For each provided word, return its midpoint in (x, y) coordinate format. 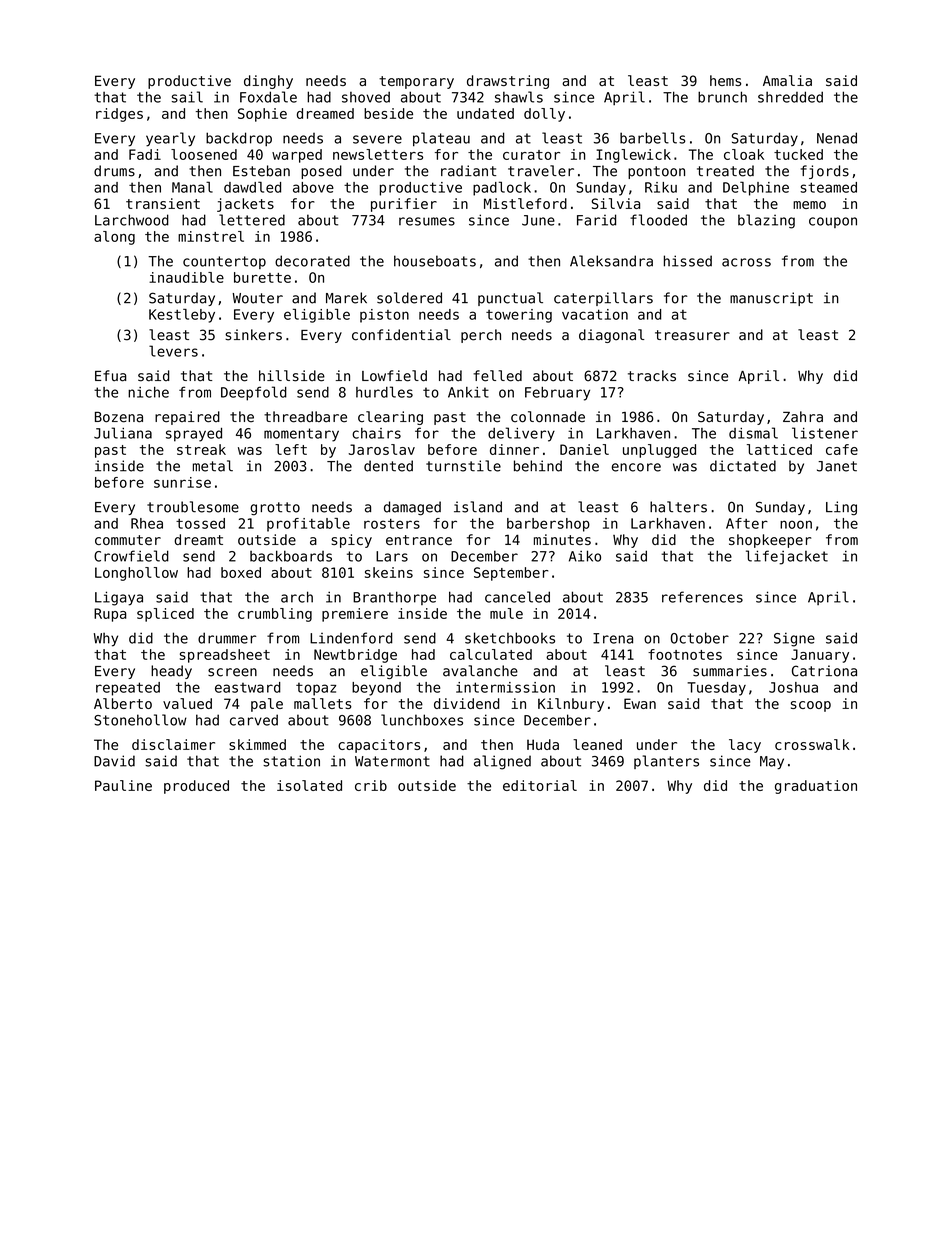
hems (725, 80)
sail (187, 97)
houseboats (435, 261)
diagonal (612, 336)
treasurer (692, 335)
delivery (521, 434)
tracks (652, 376)
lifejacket (787, 557)
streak (201, 449)
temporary (416, 82)
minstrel (211, 236)
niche (148, 392)
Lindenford (351, 638)
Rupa (110, 615)
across (746, 262)
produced (196, 787)
